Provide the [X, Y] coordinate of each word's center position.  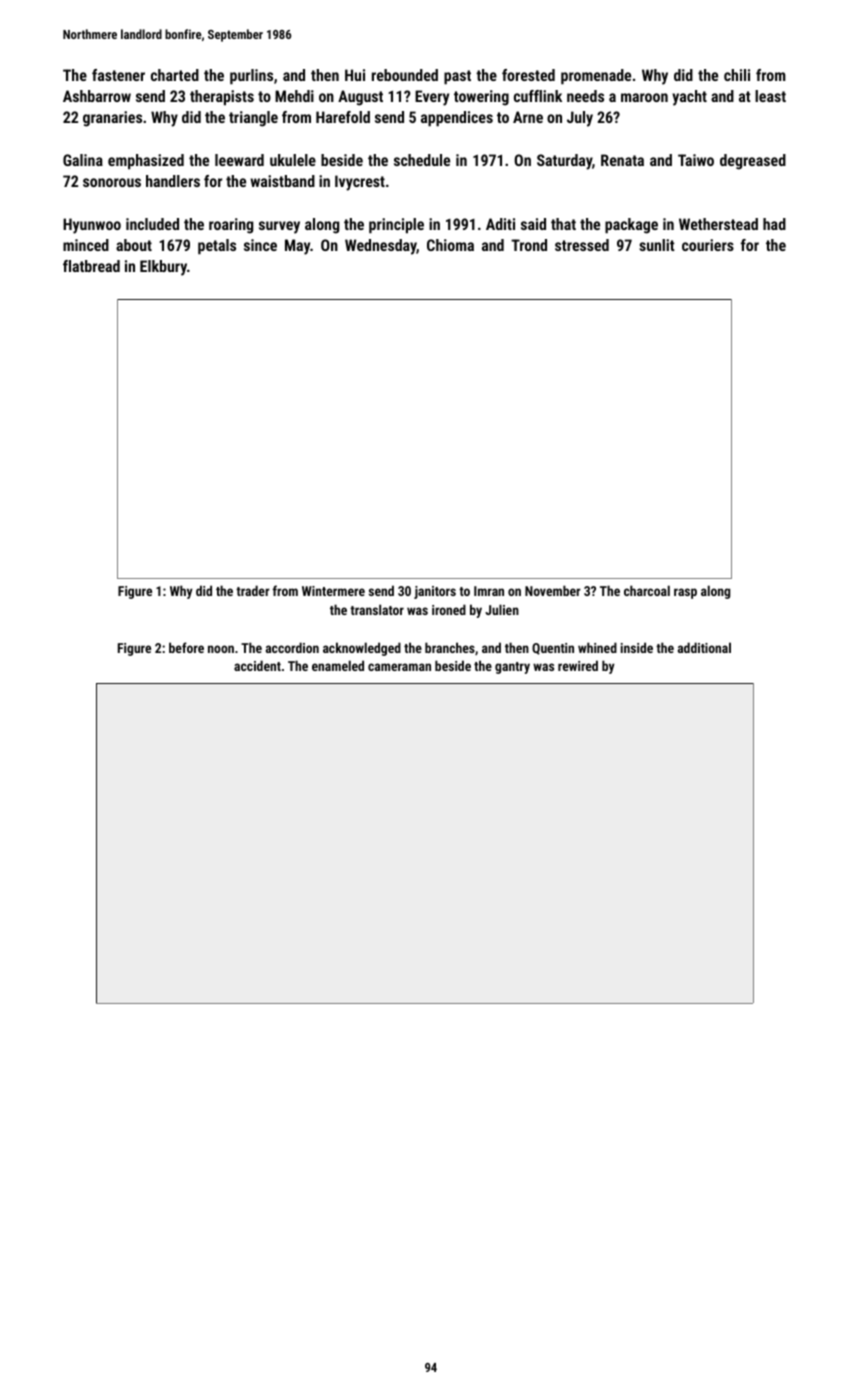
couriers [708, 245]
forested [528, 75]
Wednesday [381, 247]
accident [257, 665]
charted [175, 75]
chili [737, 75]
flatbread [91, 266]
